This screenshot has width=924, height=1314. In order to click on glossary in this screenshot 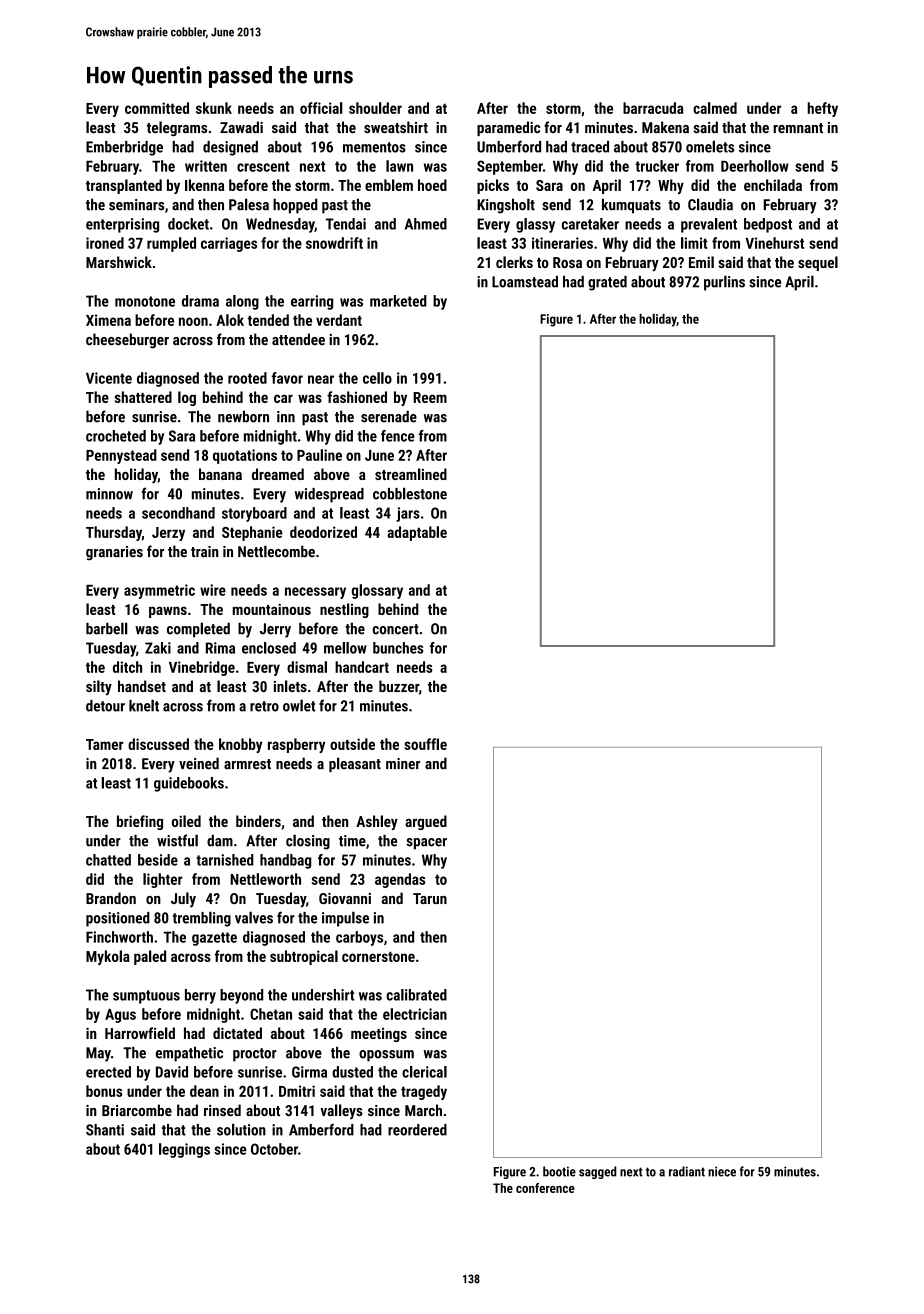, I will do `click(377, 591)`.
